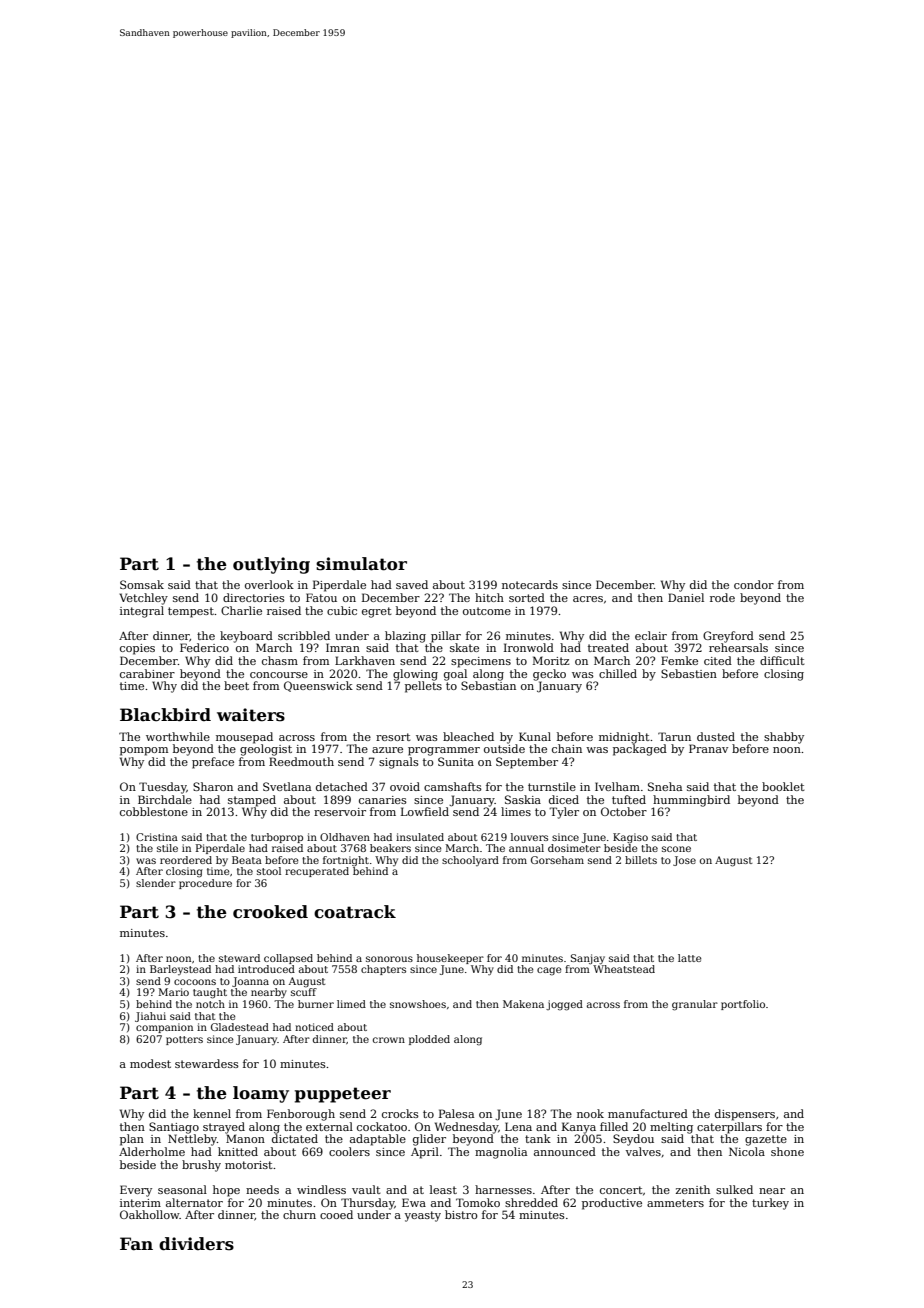 This document has width=924, height=1308. What do you see at coordinates (689, 958) in the document?
I see `latte` at bounding box center [689, 958].
